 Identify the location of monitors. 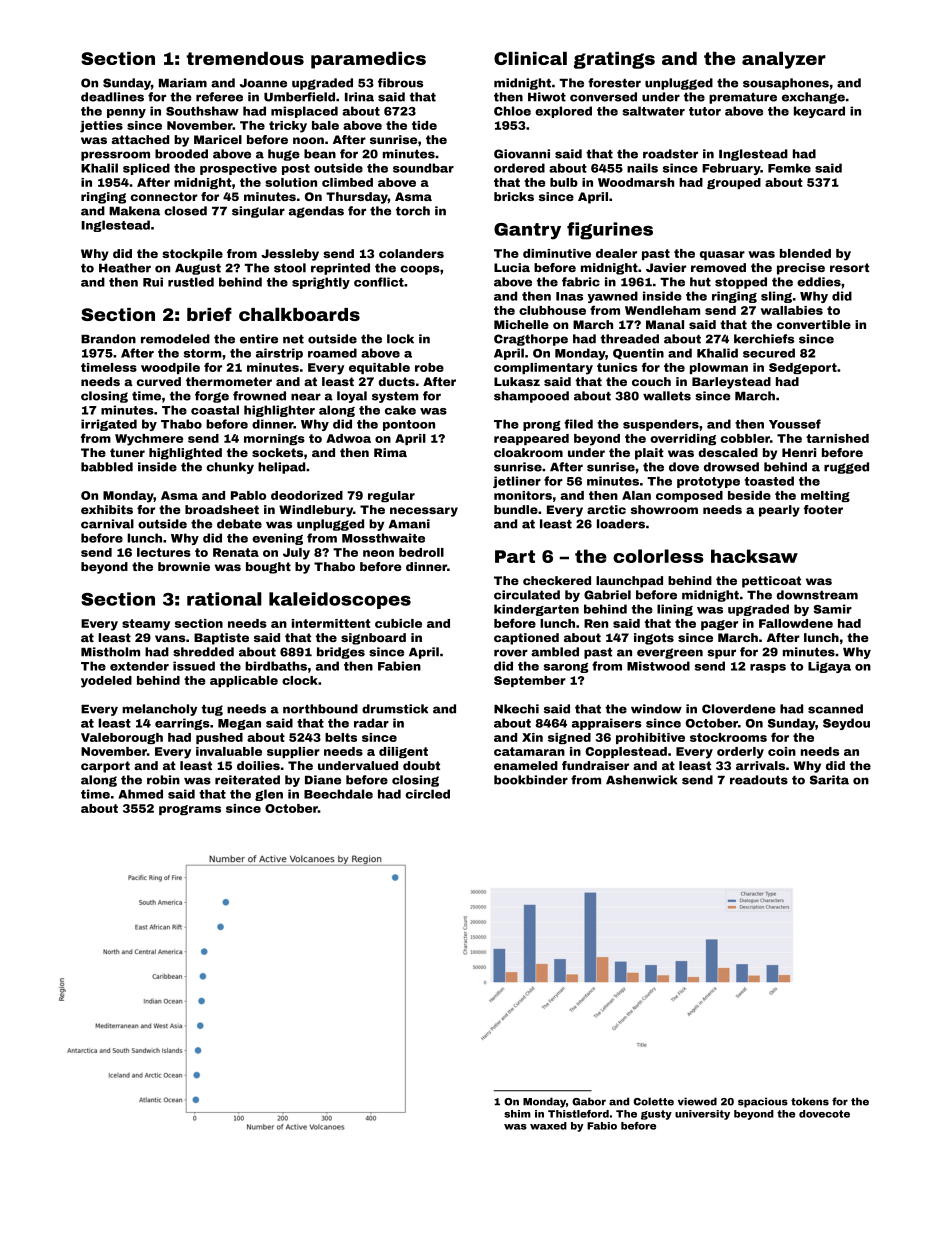
(523, 495).
